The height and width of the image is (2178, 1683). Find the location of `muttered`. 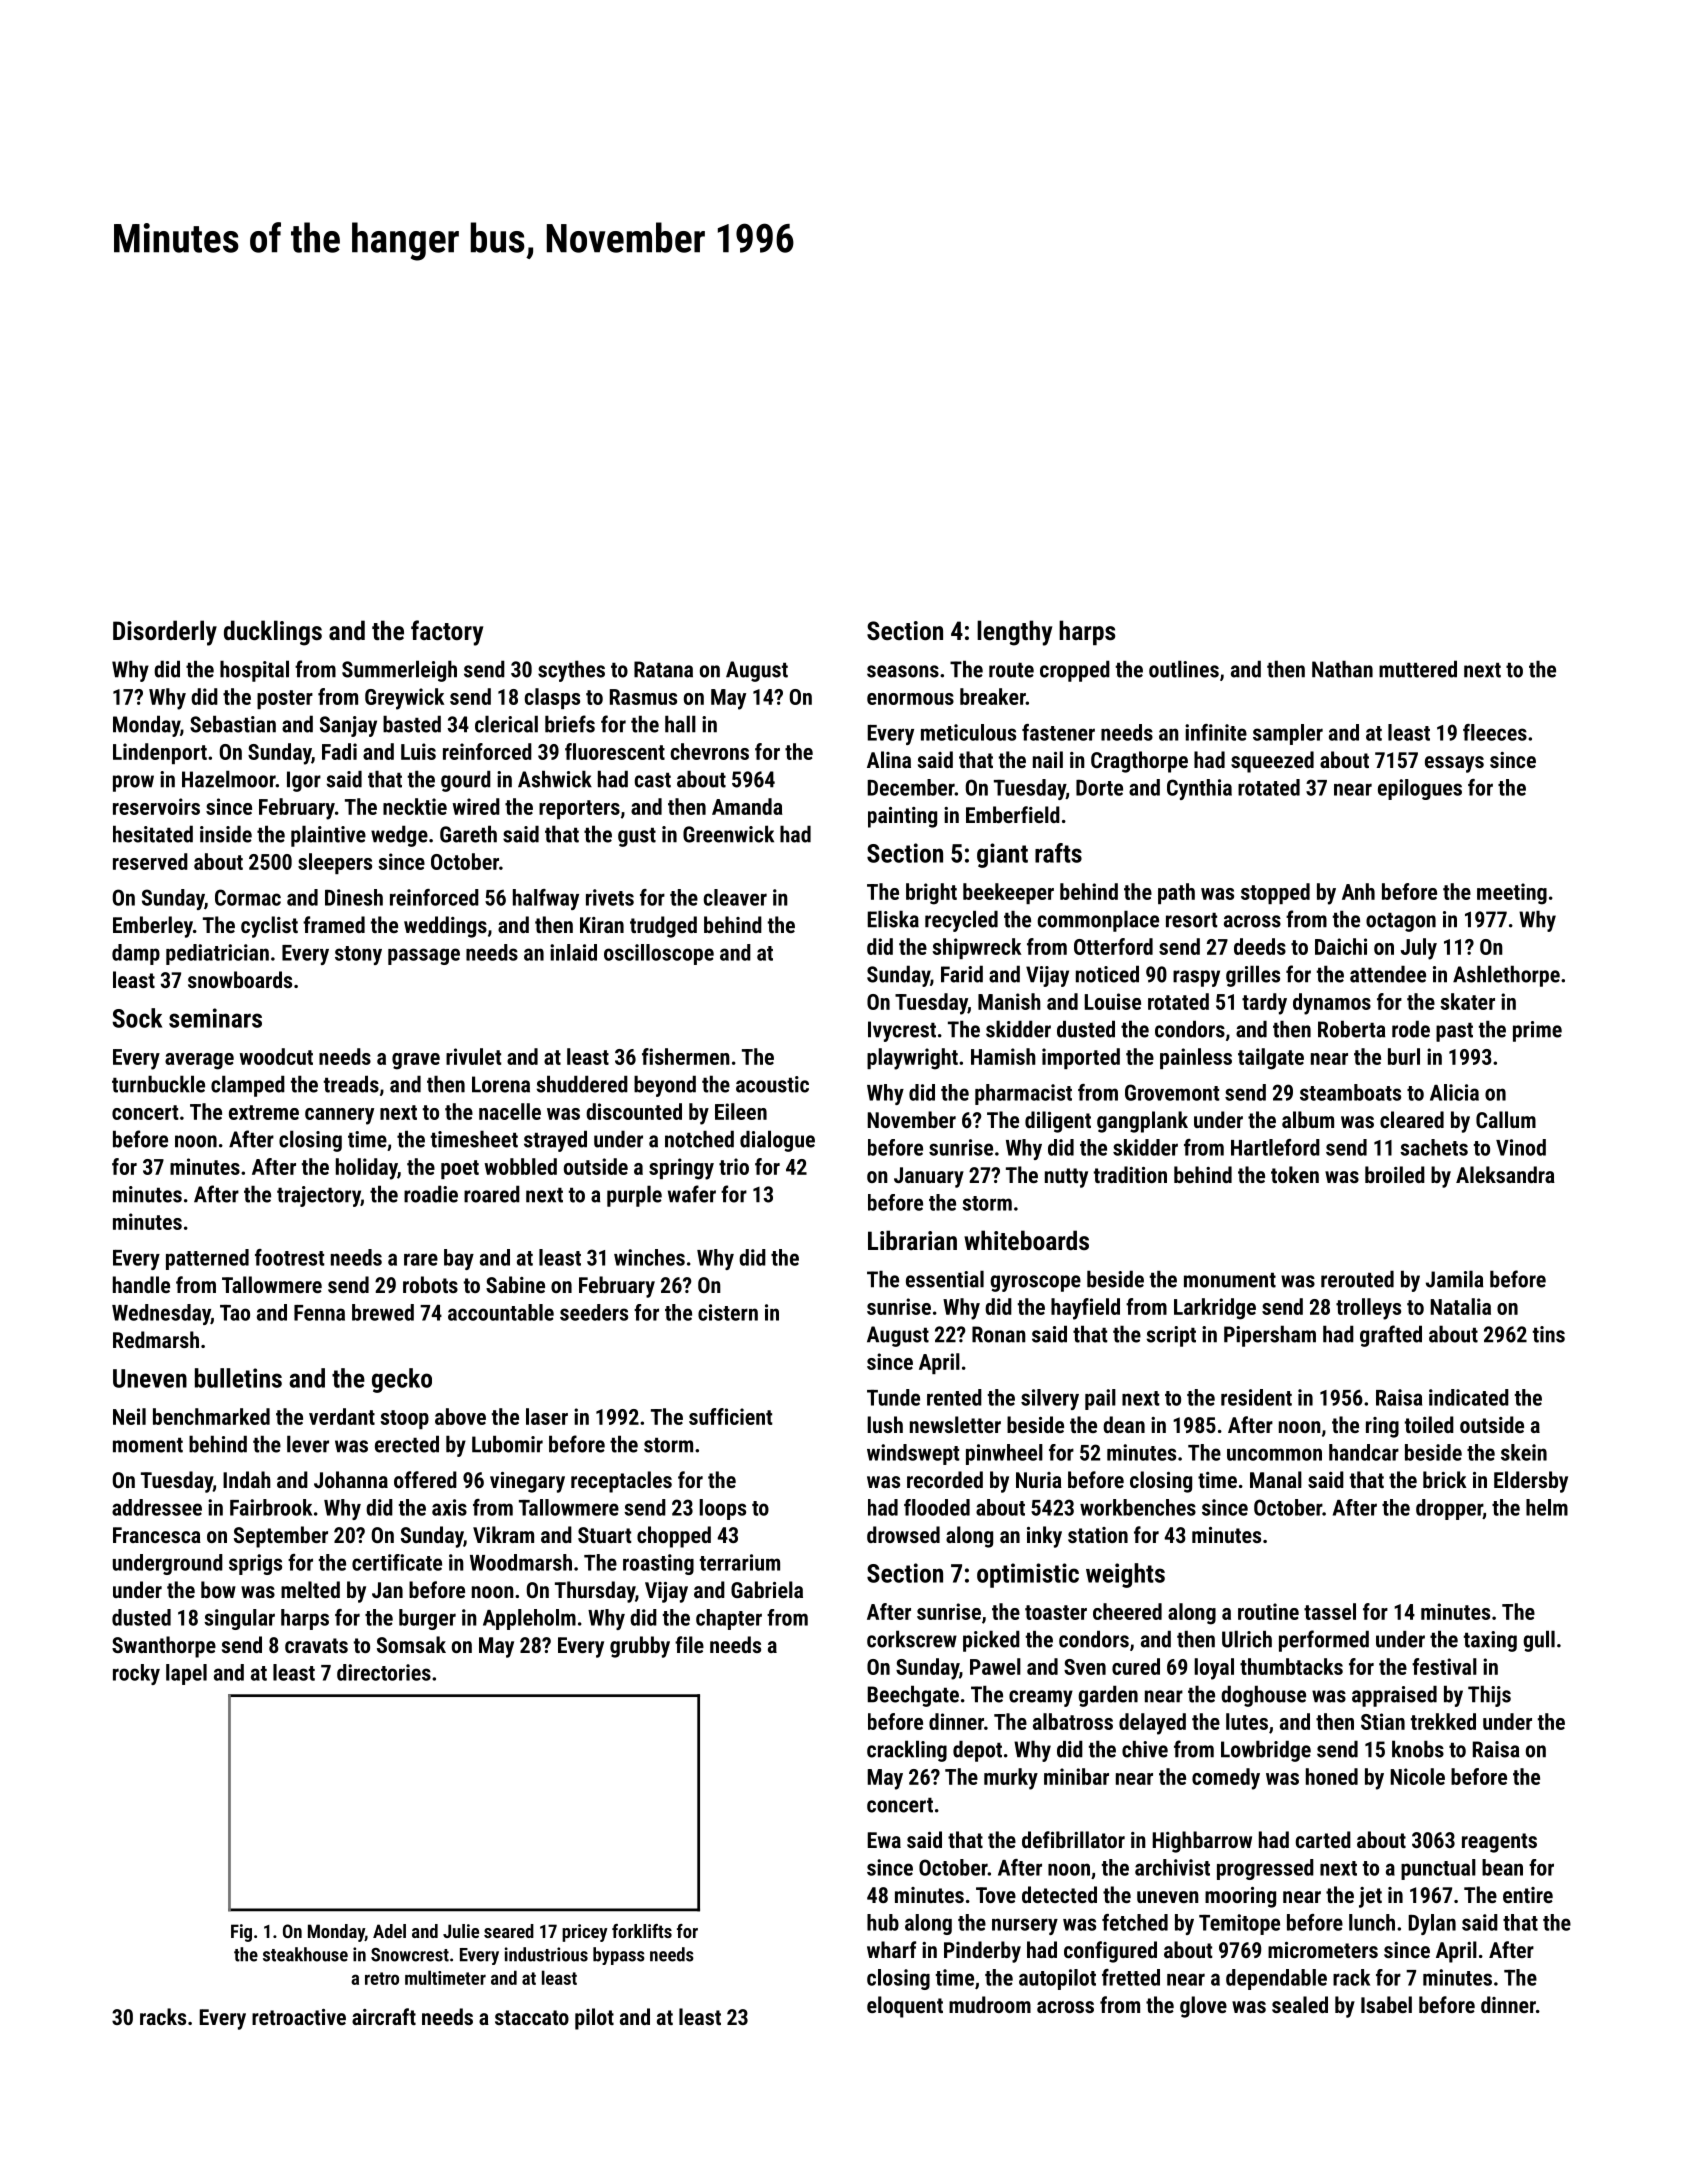

muttered is located at coordinates (1418, 669).
